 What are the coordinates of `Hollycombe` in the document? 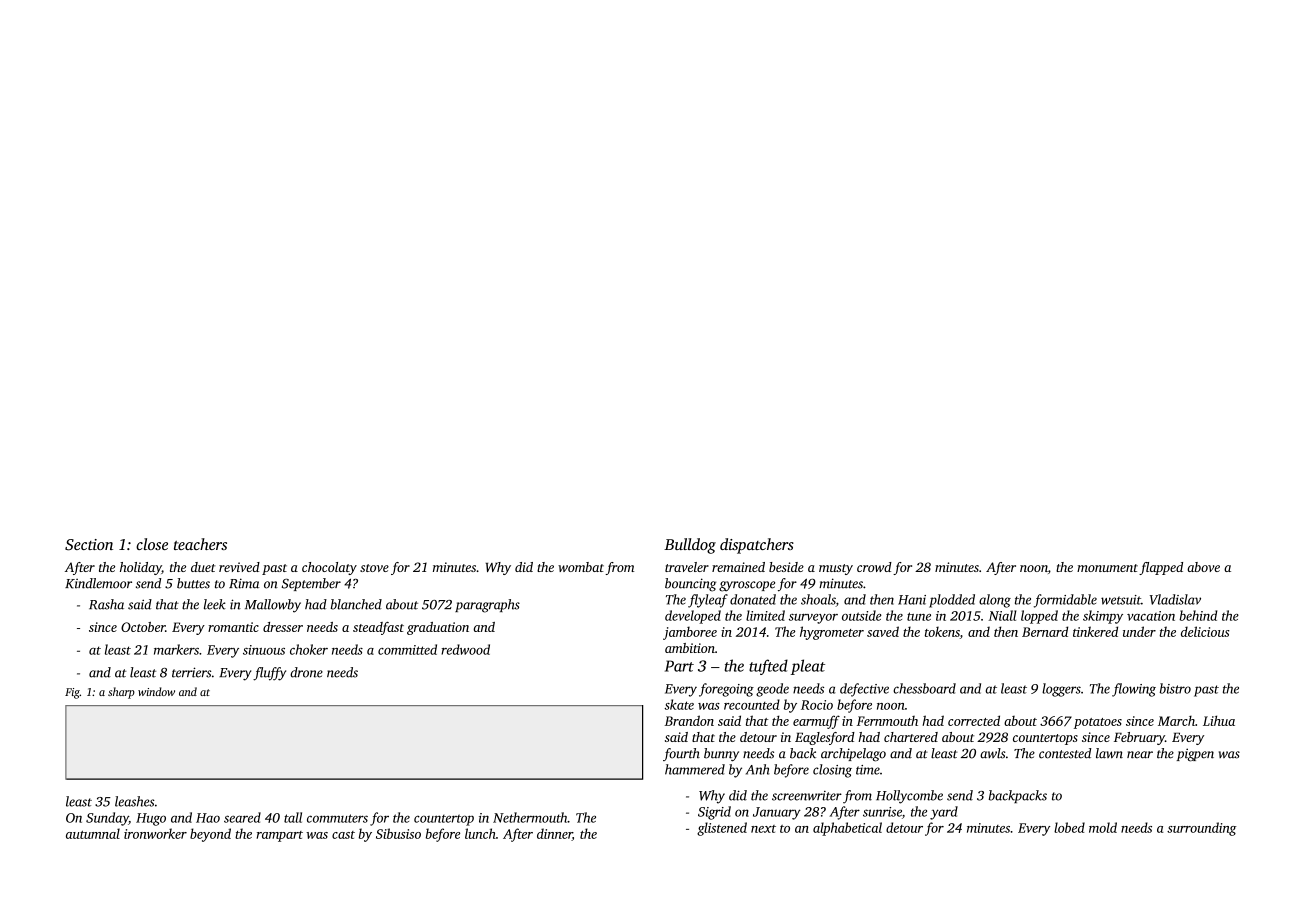 It's located at (909, 797).
